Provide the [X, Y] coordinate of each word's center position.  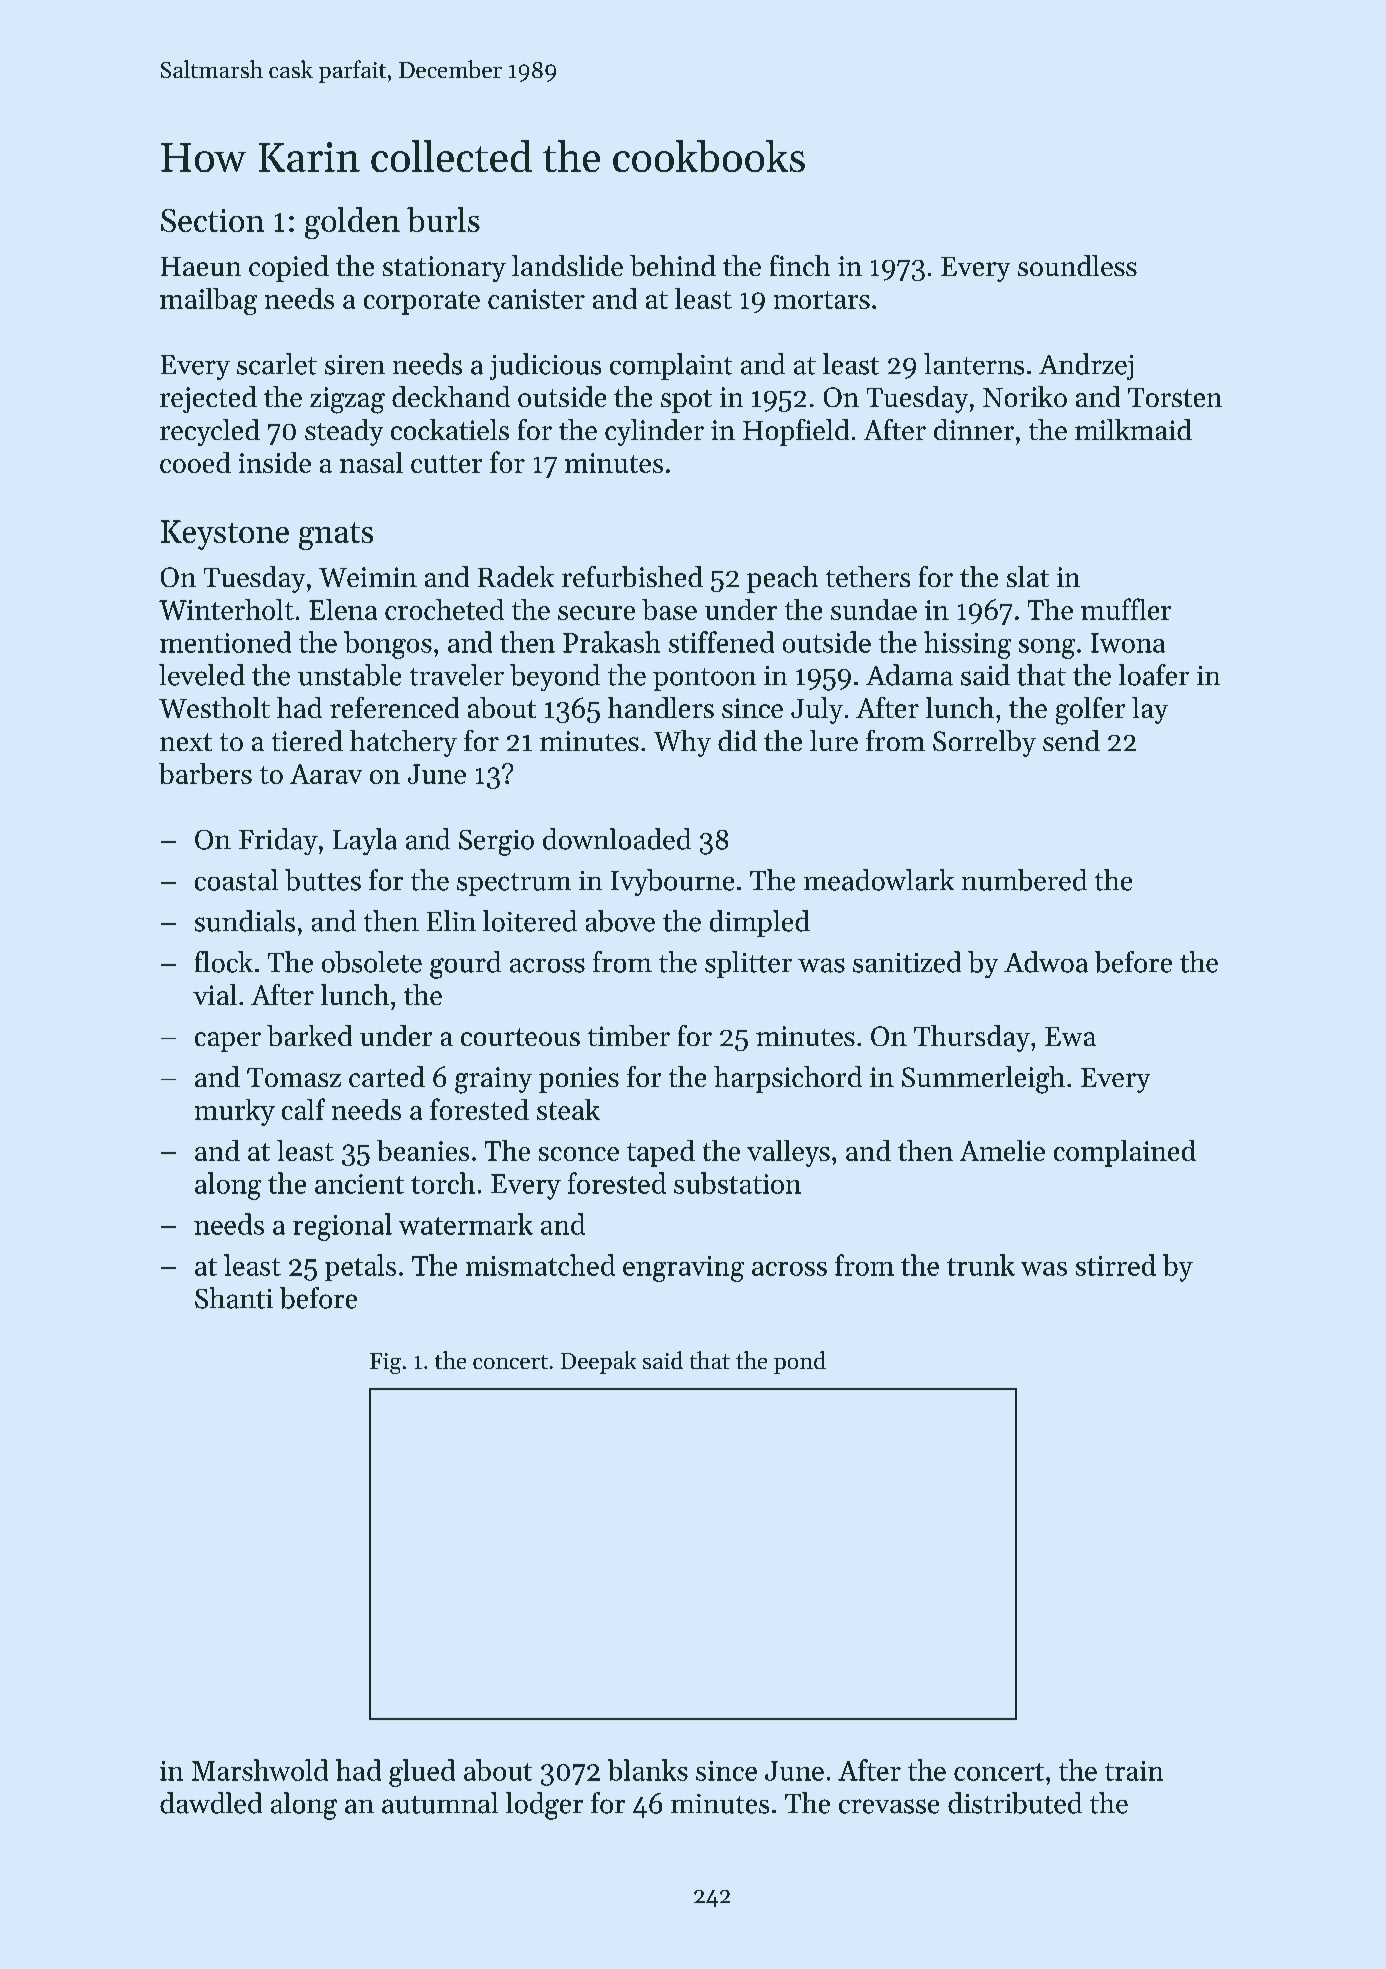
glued [422, 1773]
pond [800, 1362]
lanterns [974, 364]
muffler [1126, 609]
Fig [385, 1363]
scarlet [277, 364]
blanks [648, 1770]
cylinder [654, 432]
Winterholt [226, 609]
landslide [567, 265]
